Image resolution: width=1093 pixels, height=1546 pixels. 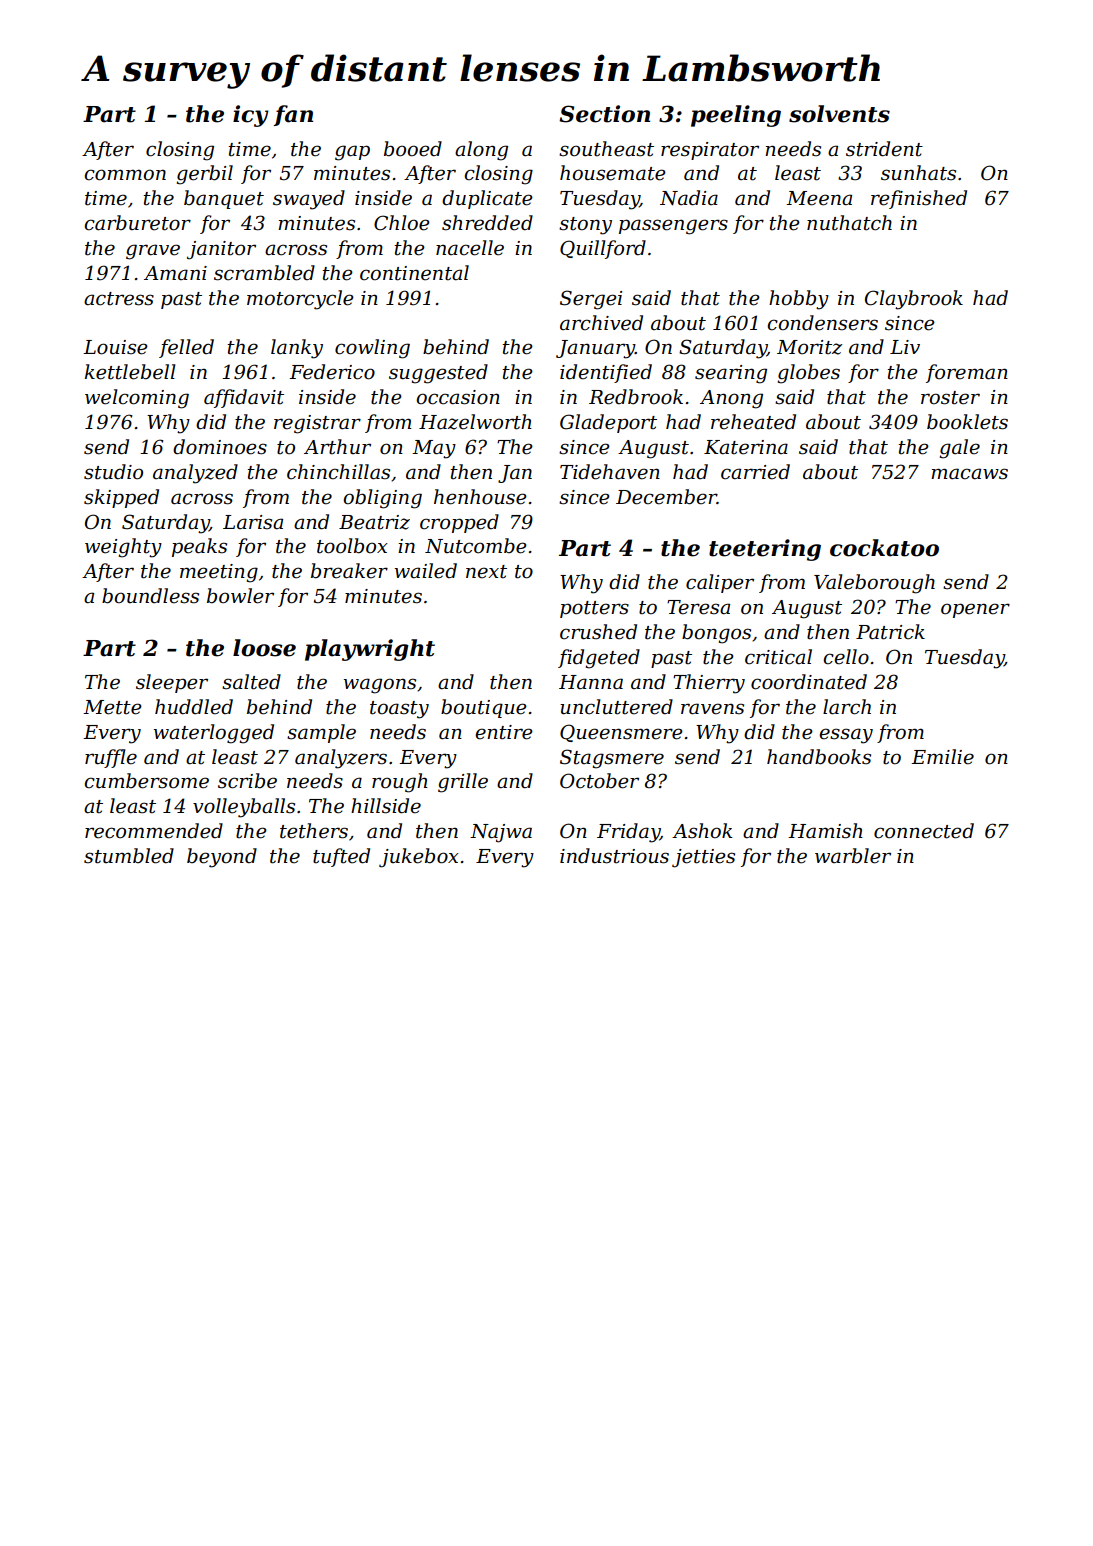 I want to click on booed, so click(x=413, y=149).
